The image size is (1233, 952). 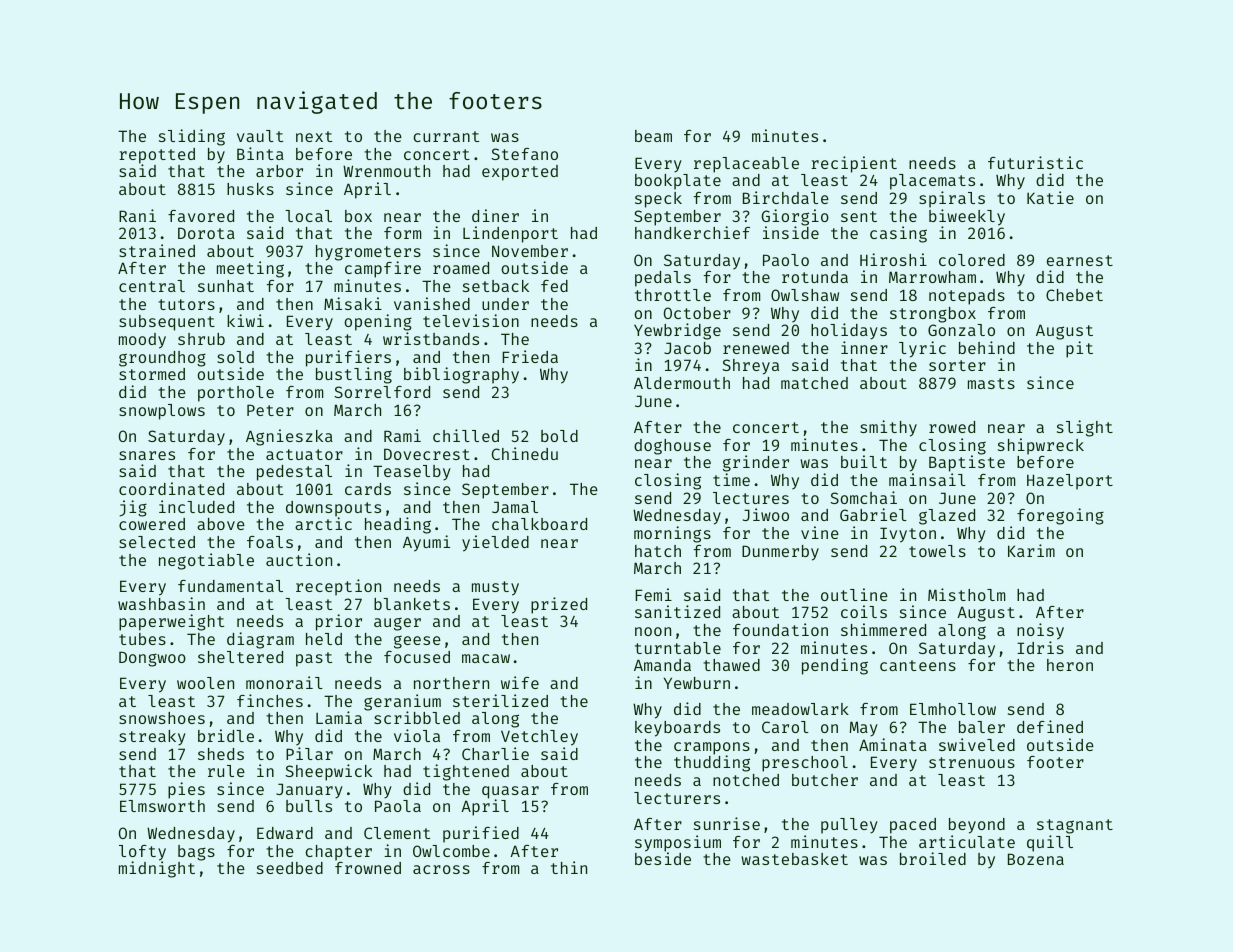 What do you see at coordinates (417, 735) in the page?
I see `viola` at bounding box center [417, 735].
